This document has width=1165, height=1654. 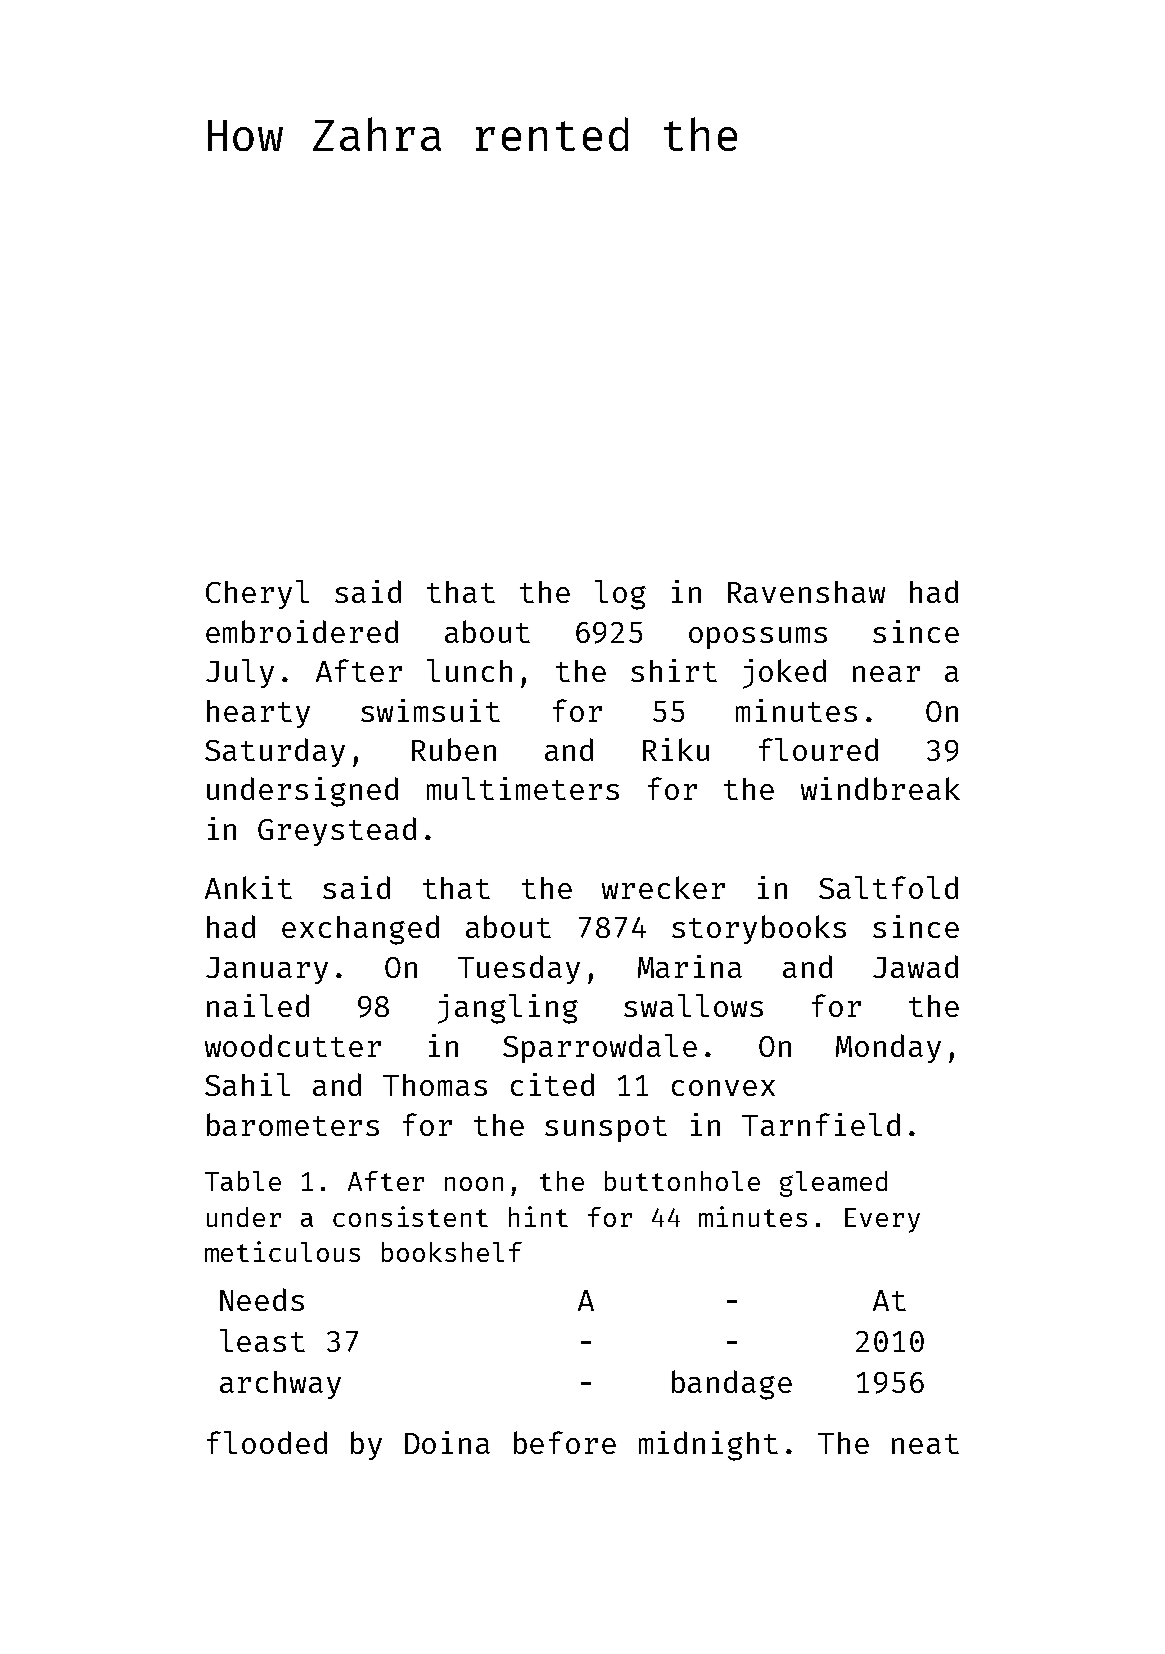 What do you see at coordinates (552, 1084) in the document?
I see `cited` at bounding box center [552, 1084].
